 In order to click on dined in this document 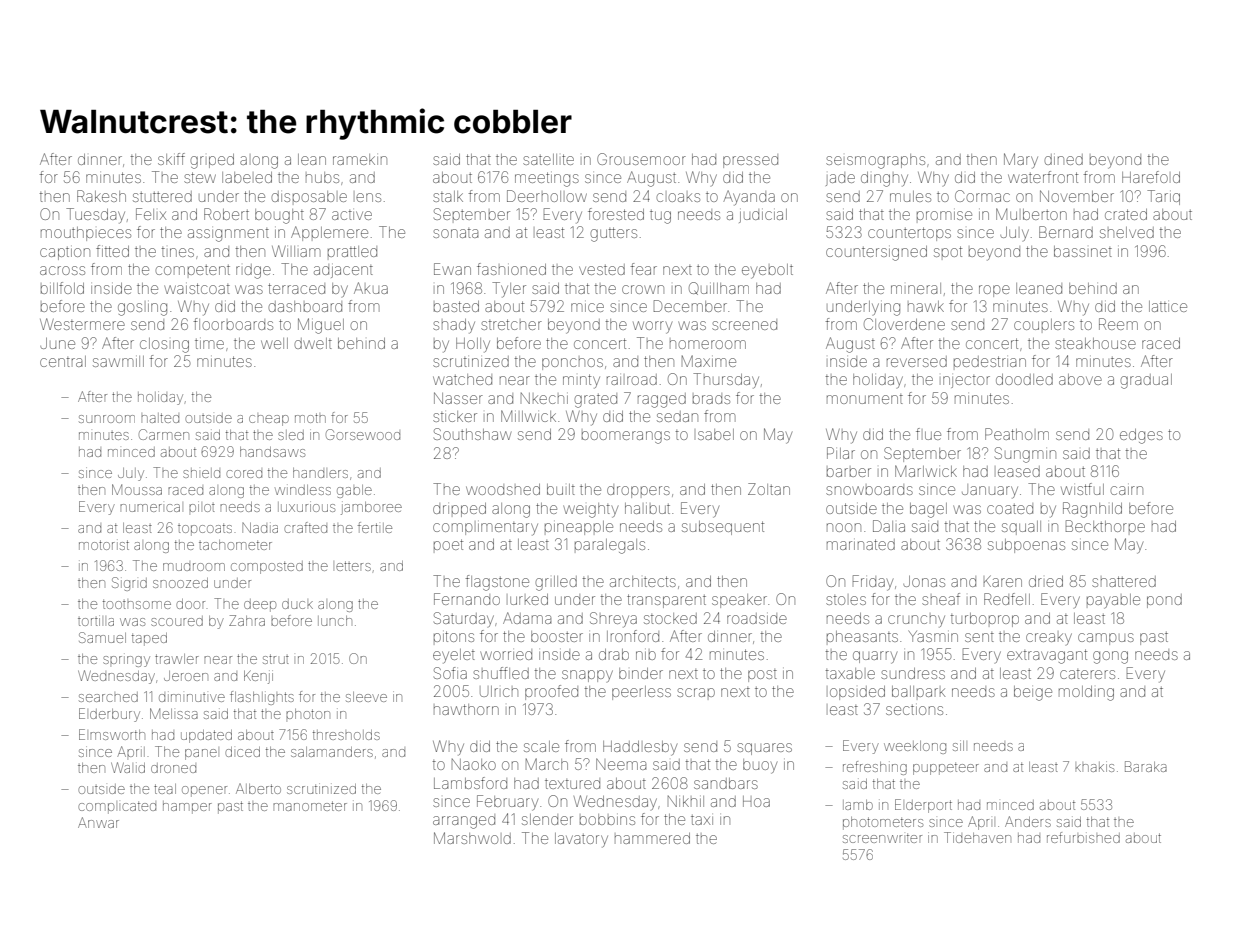, I will do `click(1063, 159)`.
